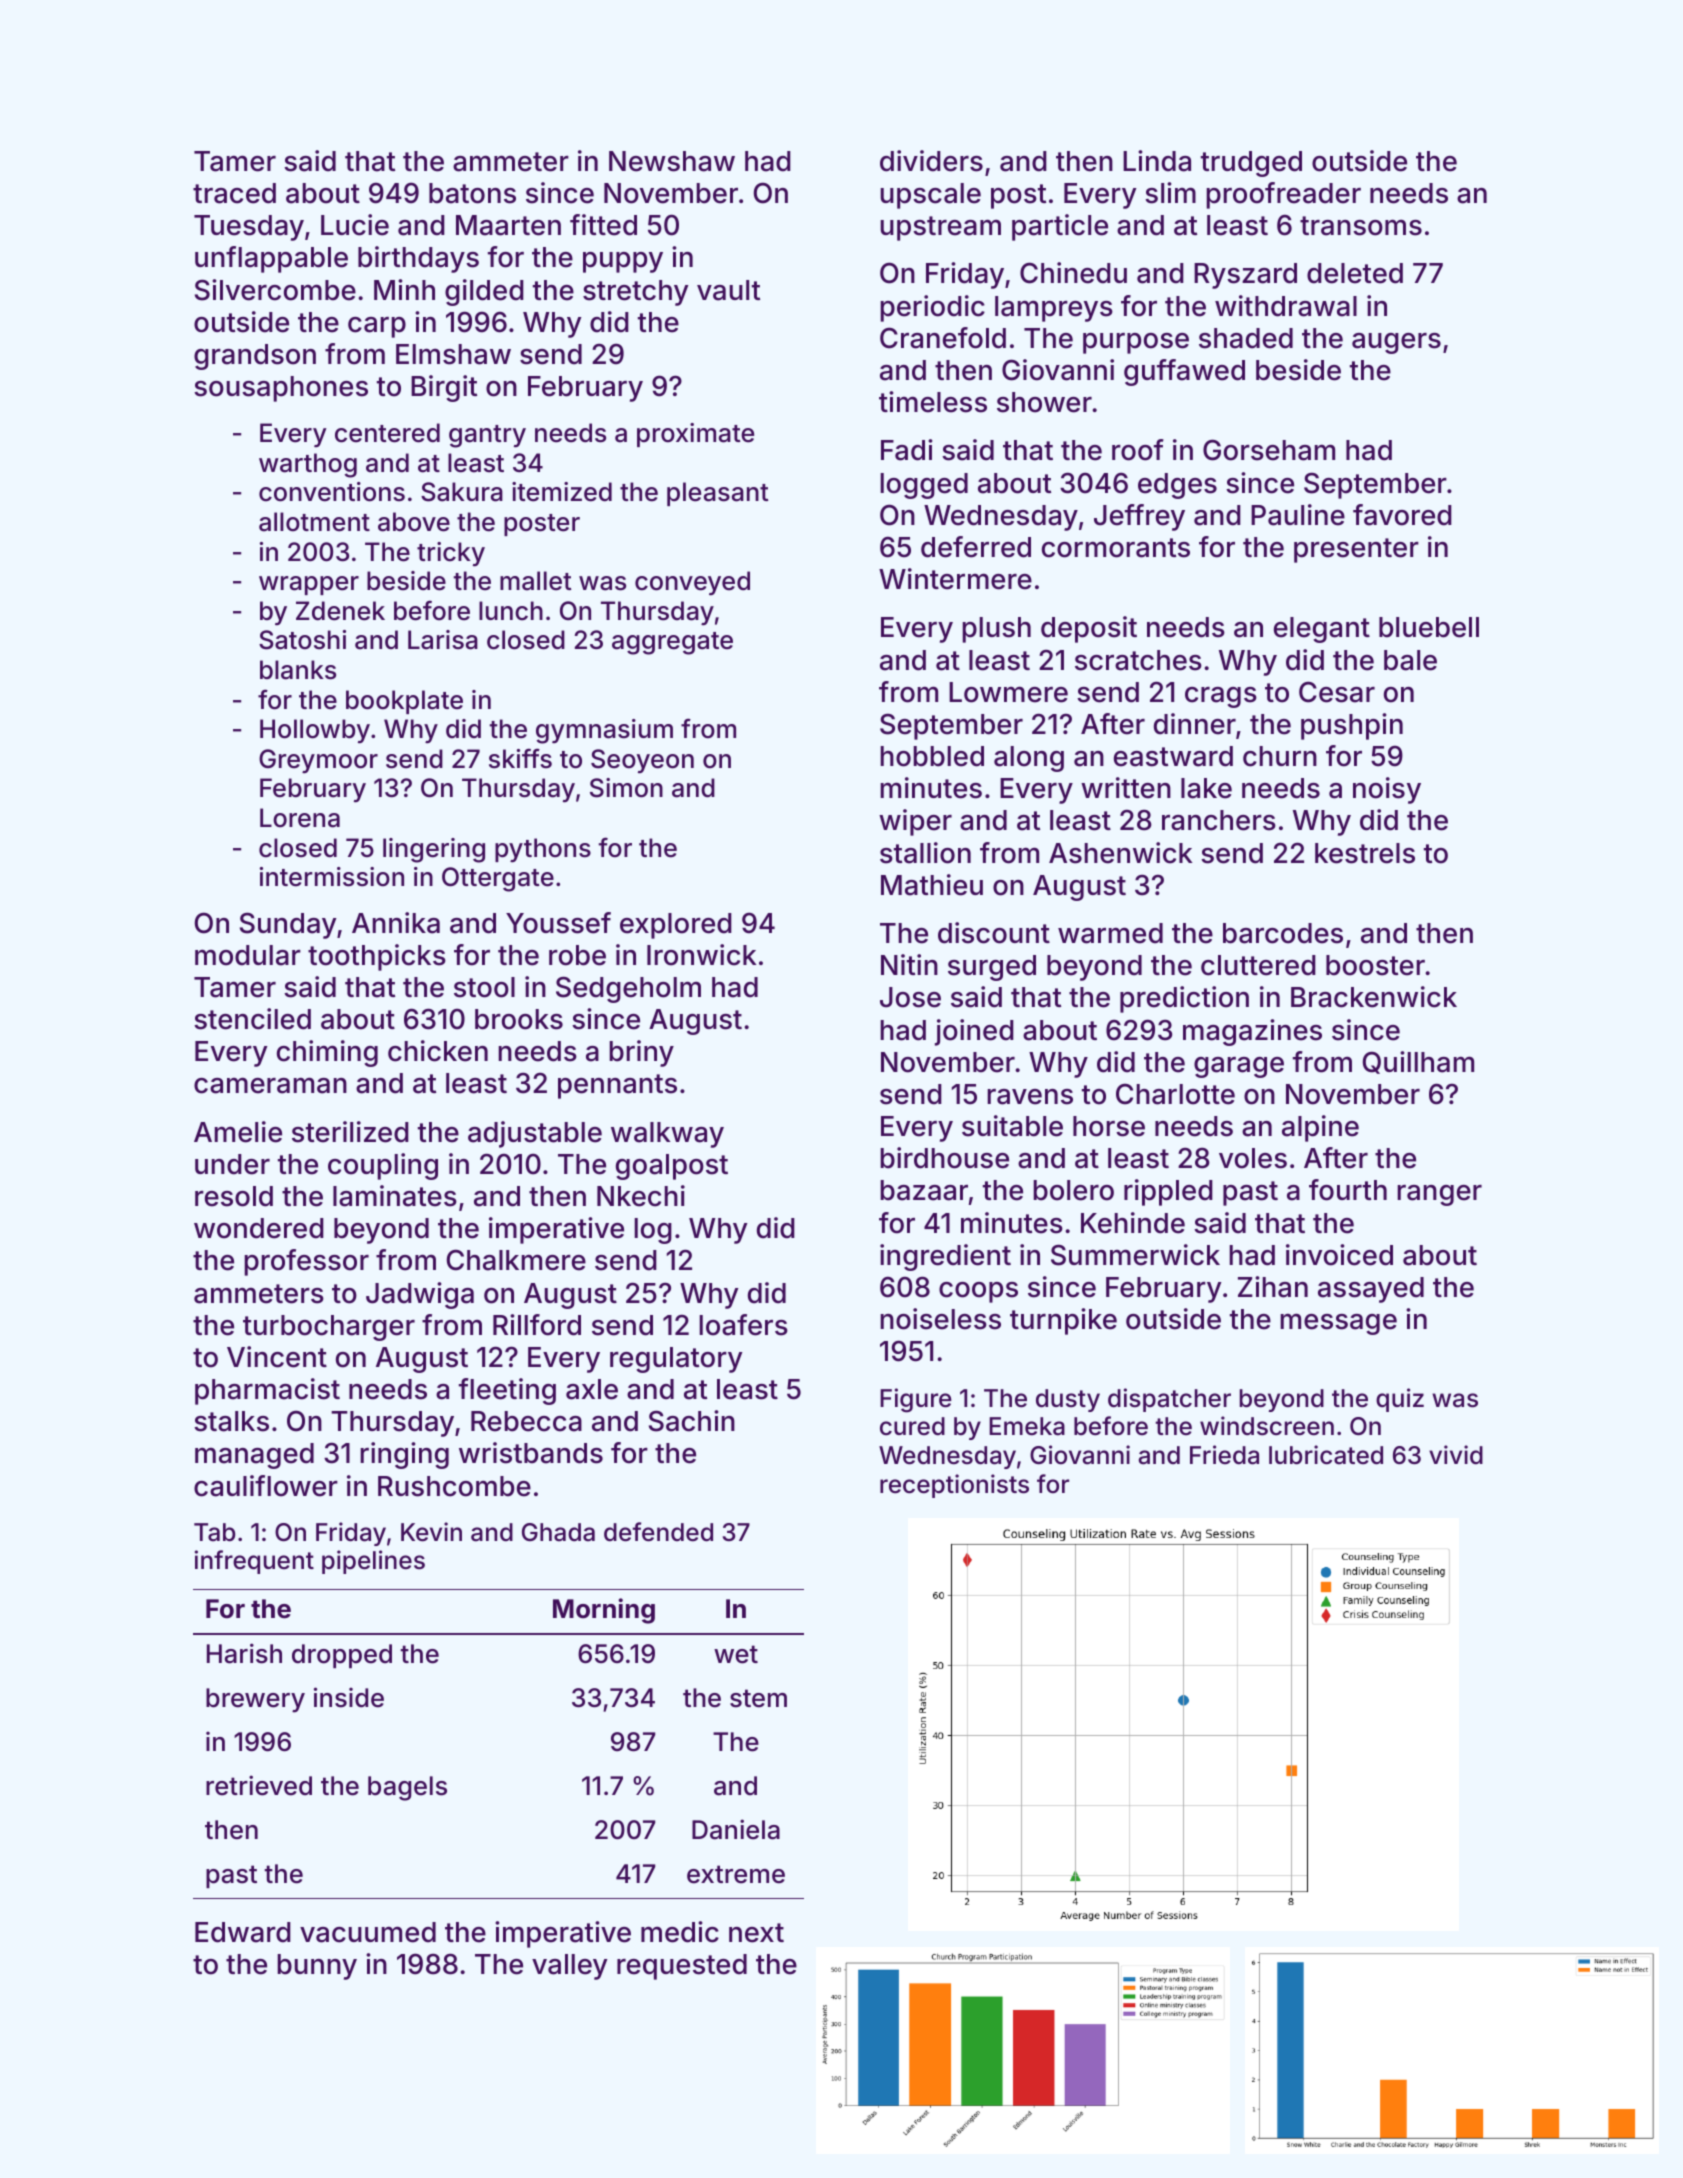  What do you see at coordinates (1273, 1287) in the screenshot?
I see `Zihan` at bounding box center [1273, 1287].
